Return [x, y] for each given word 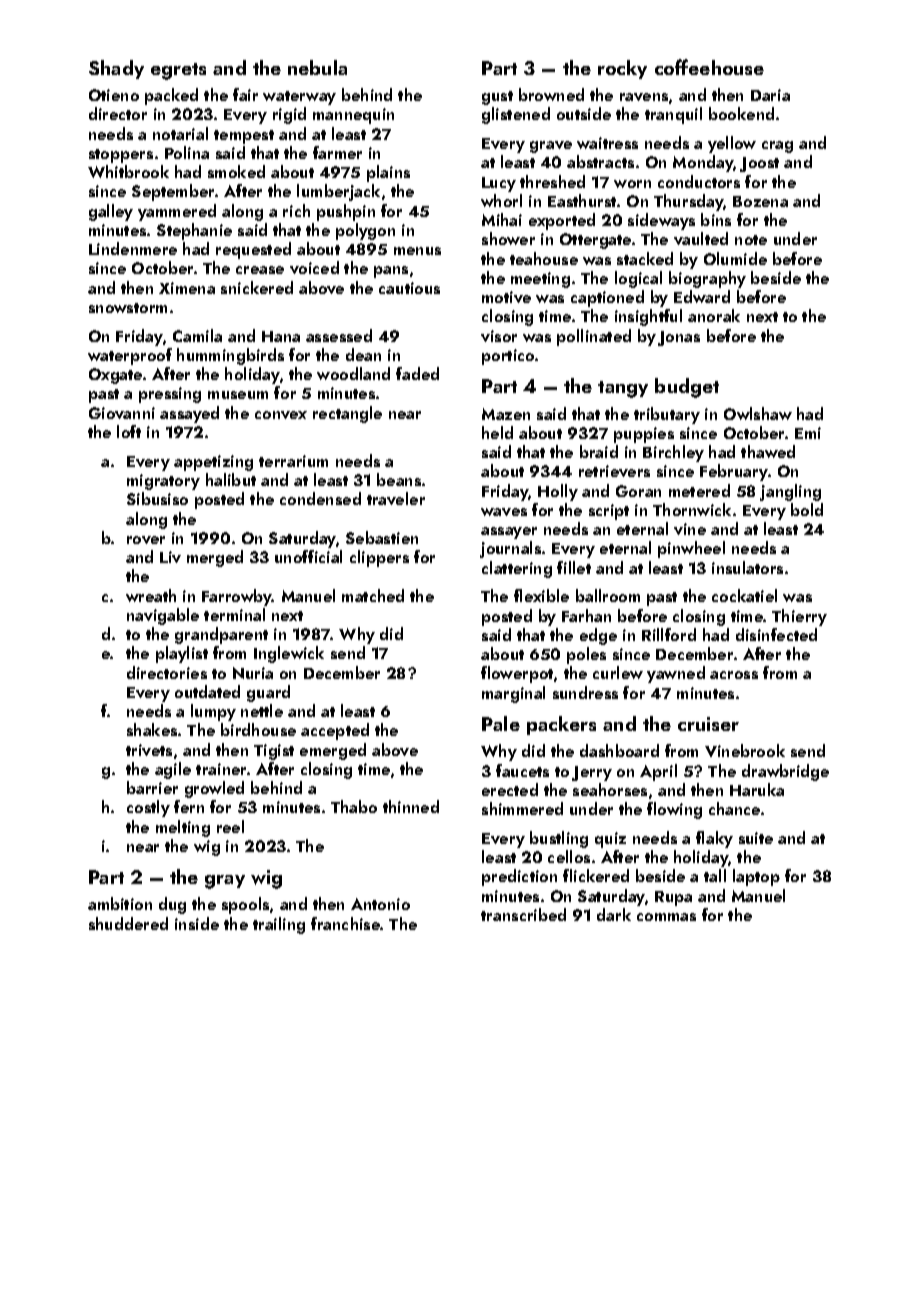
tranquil [673, 115]
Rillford [669, 634]
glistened [516, 115]
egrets [178, 71]
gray [225, 882]
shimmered [522, 808]
